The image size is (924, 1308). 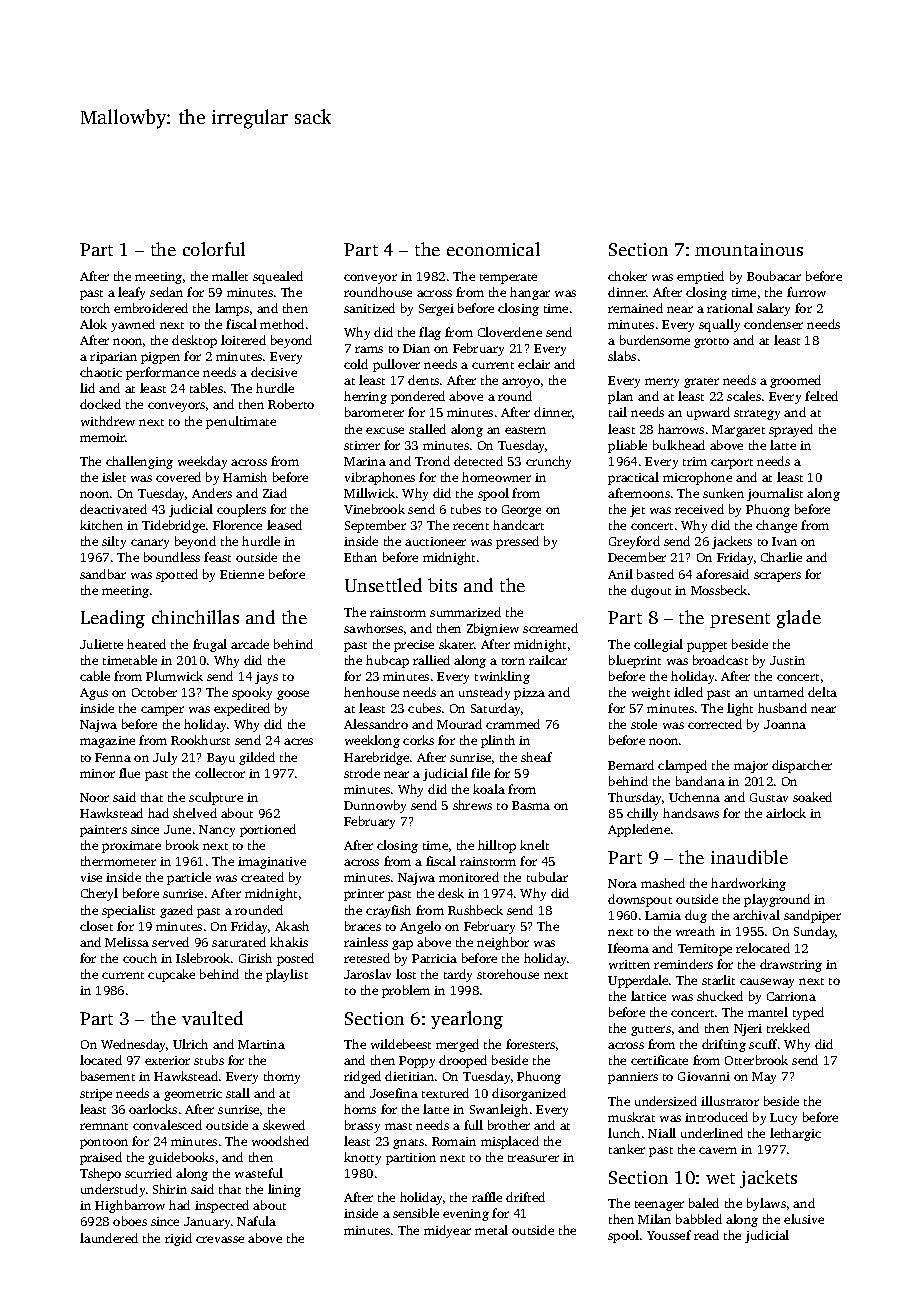 I want to click on Wednesday, so click(x=134, y=1045).
